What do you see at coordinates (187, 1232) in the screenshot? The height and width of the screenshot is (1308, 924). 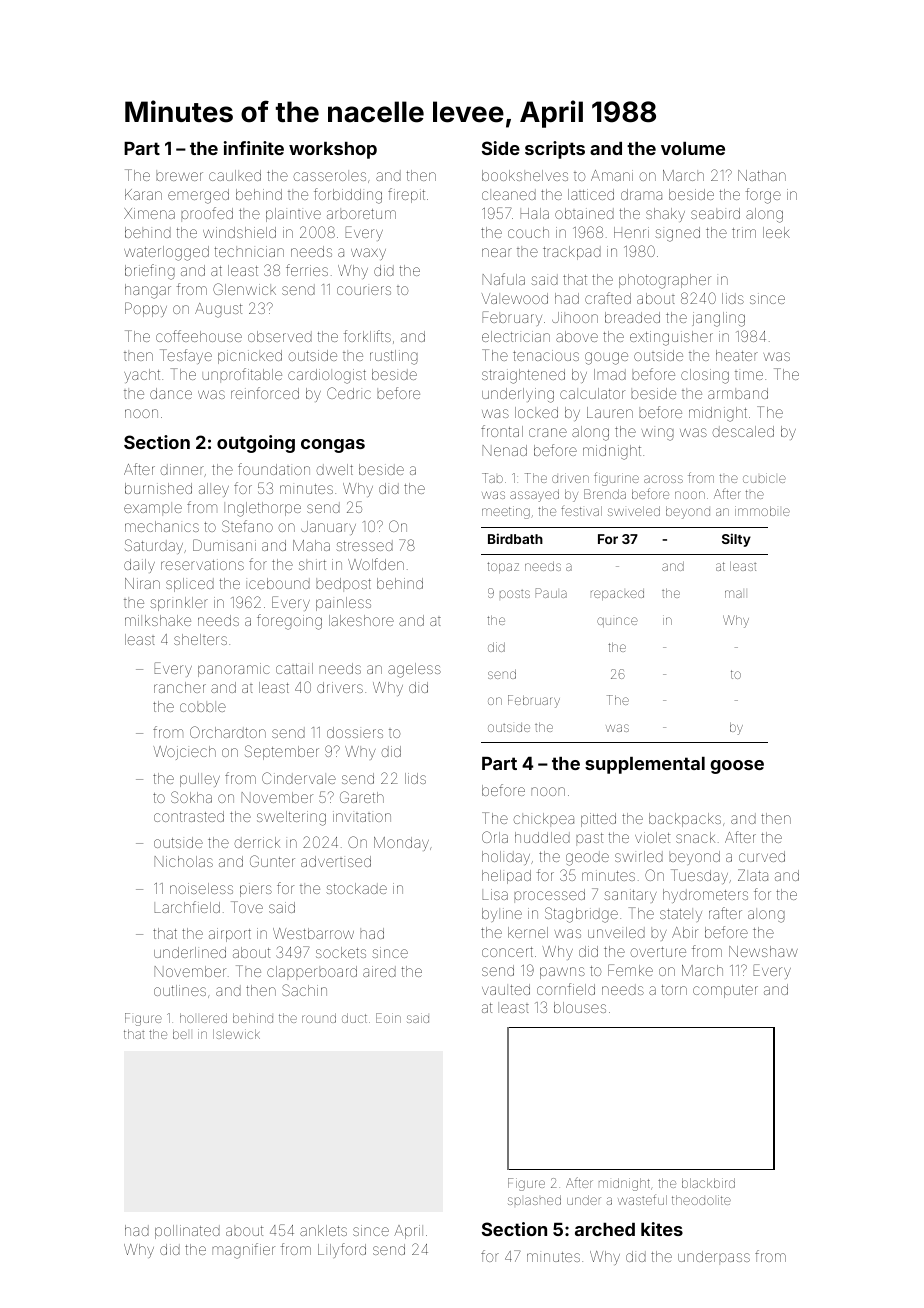 I see `pollinated` at bounding box center [187, 1232].
